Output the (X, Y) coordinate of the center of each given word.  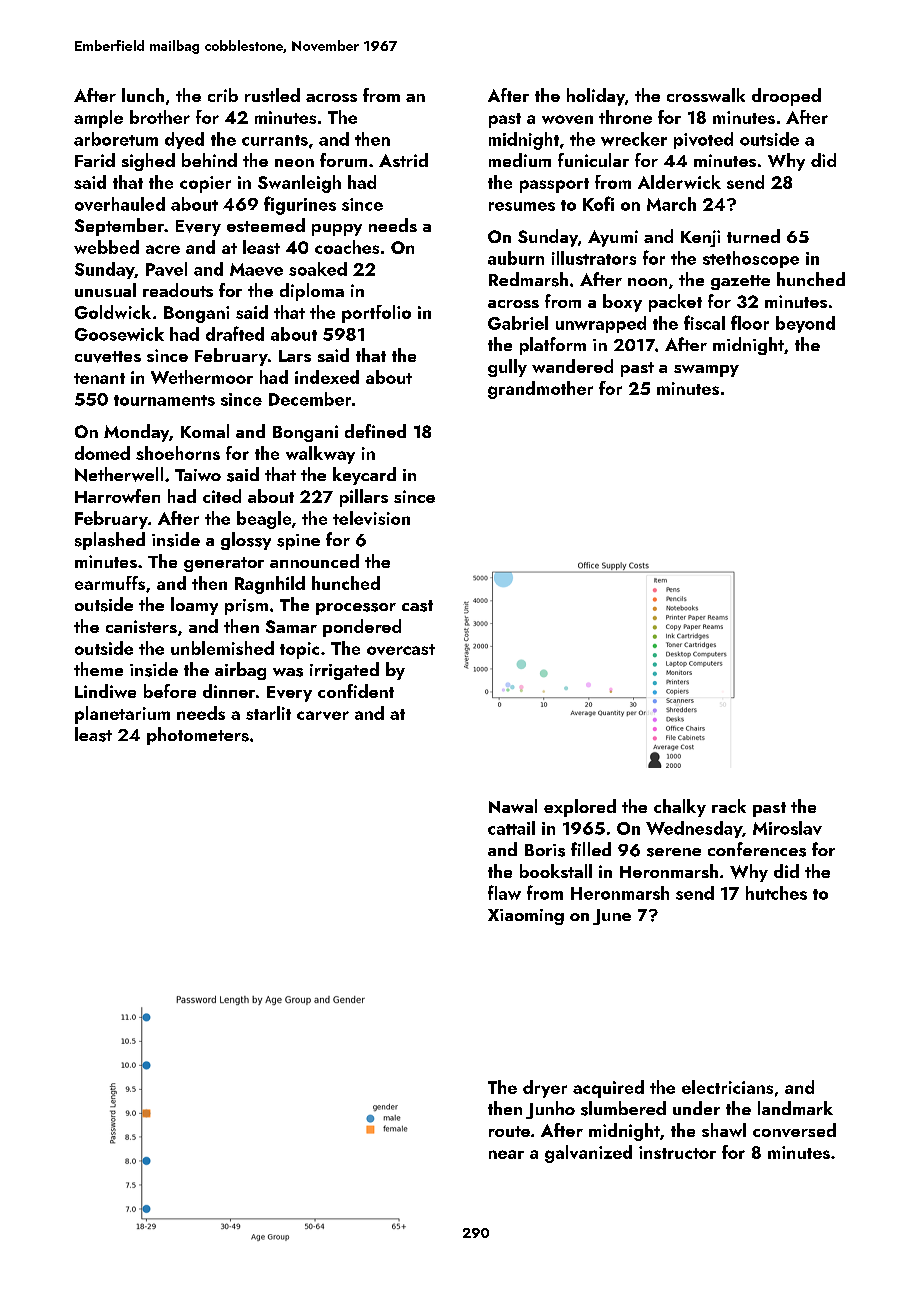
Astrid (403, 160)
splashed (110, 541)
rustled (272, 95)
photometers (198, 736)
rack (729, 806)
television (371, 518)
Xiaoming (526, 917)
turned (753, 236)
